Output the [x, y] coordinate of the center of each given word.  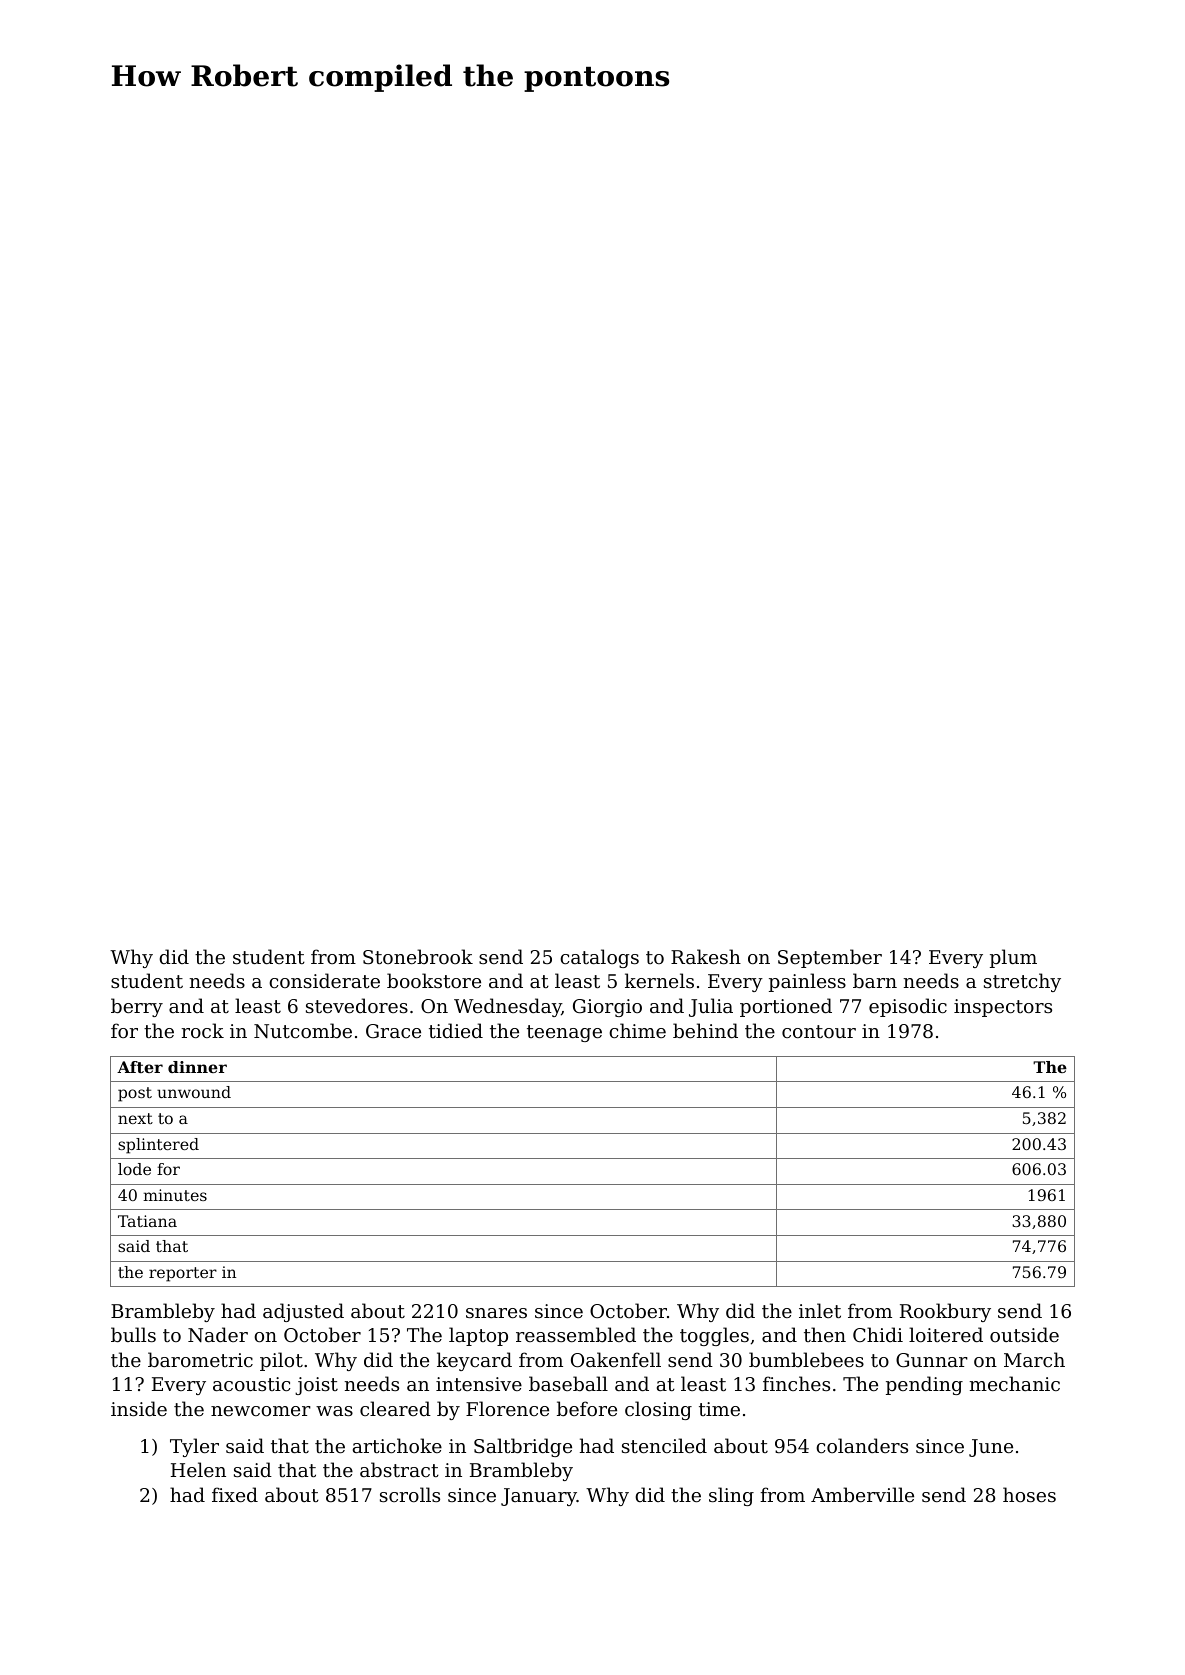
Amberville [862, 1494]
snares [496, 1313]
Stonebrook [418, 956]
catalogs [599, 958]
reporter [183, 1274]
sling [731, 1496]
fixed [235, 1494]
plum [1013, 958]
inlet [820, 1310]
